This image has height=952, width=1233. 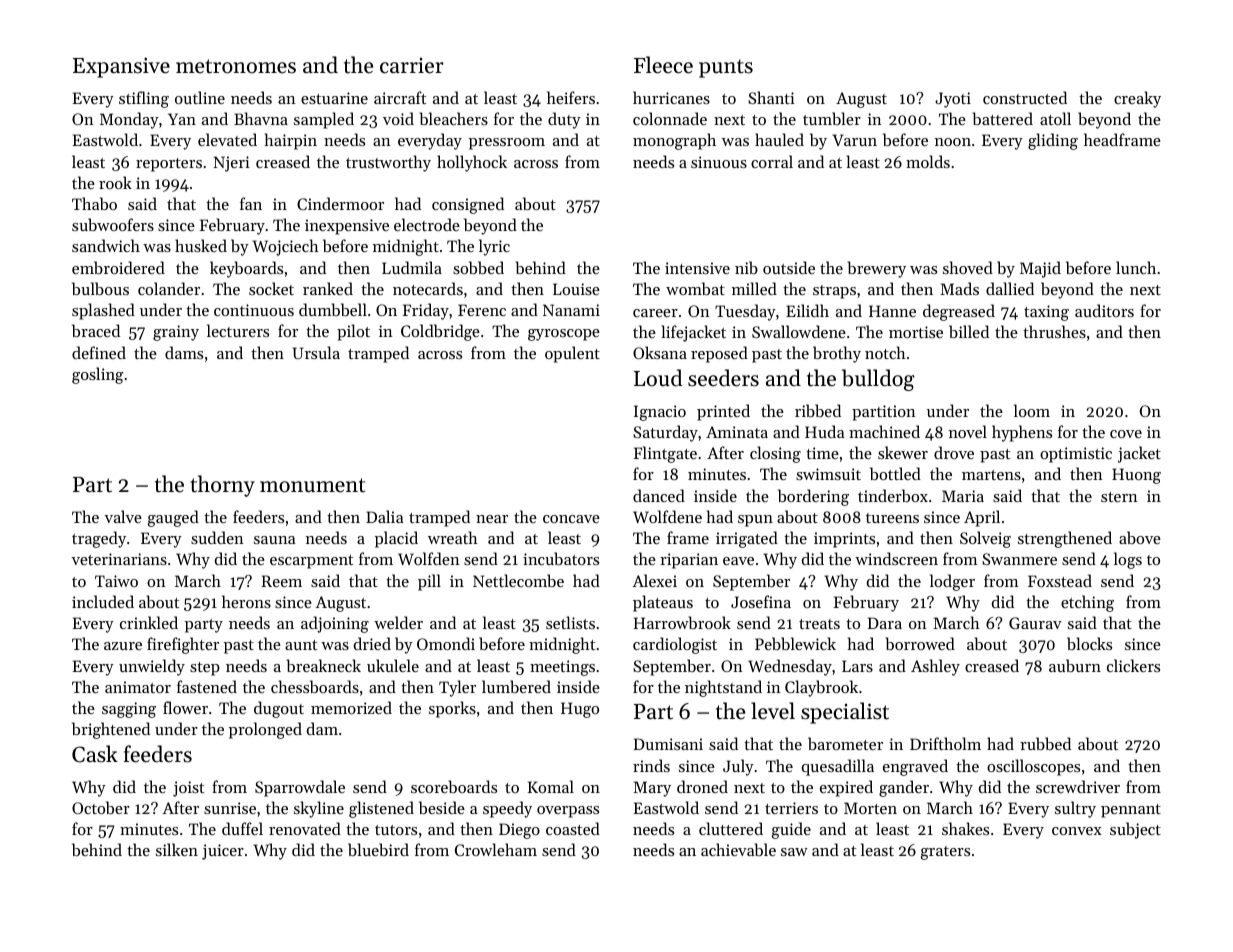 What do you see at coordinates (412, 66) in the image?
I see `carrier` at bounding box center [412, 66].
